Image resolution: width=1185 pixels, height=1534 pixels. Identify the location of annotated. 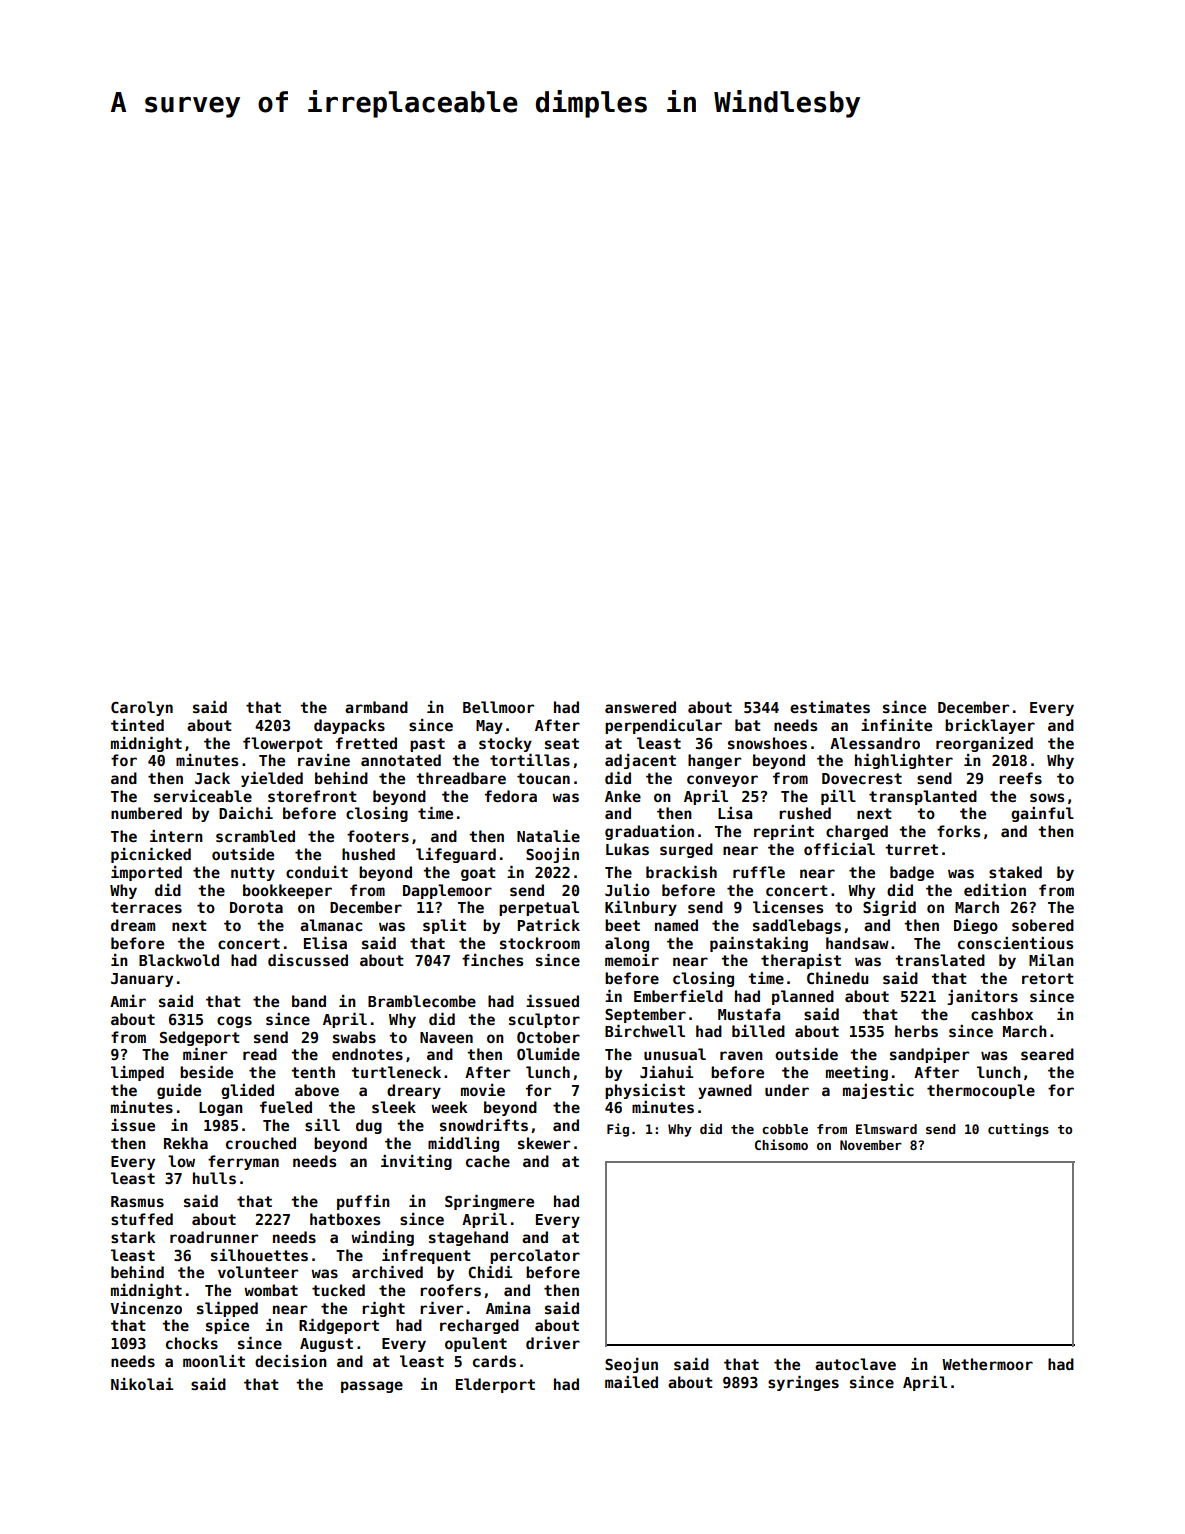
(401, 760).
